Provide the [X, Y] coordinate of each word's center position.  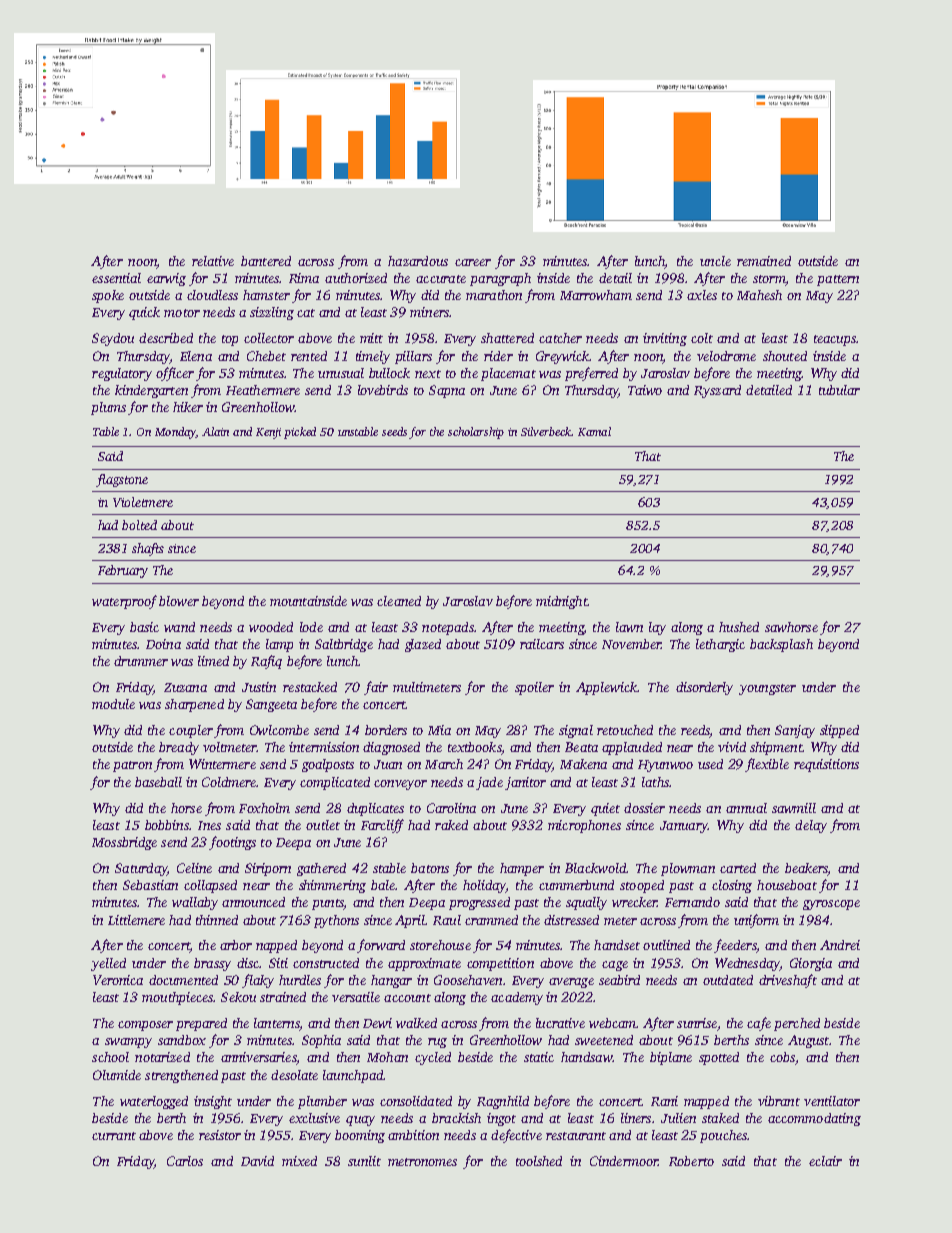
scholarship [476, 433]
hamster [266, 295]
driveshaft [788, 981]
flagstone [122, 480]
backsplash [781, 645]
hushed [739, 627]
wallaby [195, 903]
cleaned [399, 601]
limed [213, 661]
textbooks [474, 747]
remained [764, 261]
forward [381, 946]
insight [213, 1102]
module [113, 704]
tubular [839, 390]
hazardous [418, 261]
